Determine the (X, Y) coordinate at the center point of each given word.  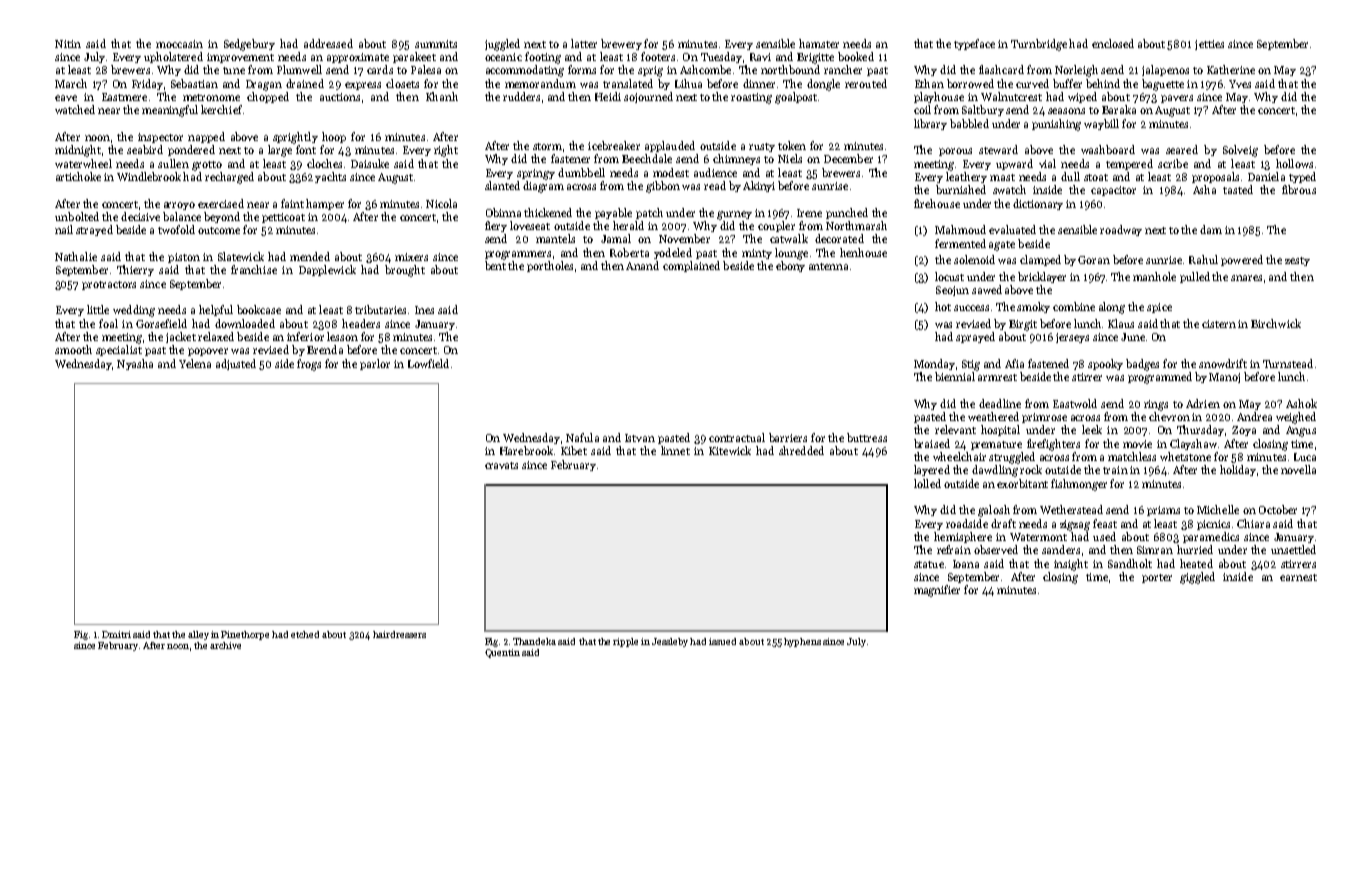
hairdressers (399, 634)
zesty (1297, 261)
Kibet (574, 450)
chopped (268, 97)
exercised (221, 203)
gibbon (663, 187)
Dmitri (116, 634)
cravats (501, 465)
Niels (790, 158)
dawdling (995, 471)
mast (1002, 177)
